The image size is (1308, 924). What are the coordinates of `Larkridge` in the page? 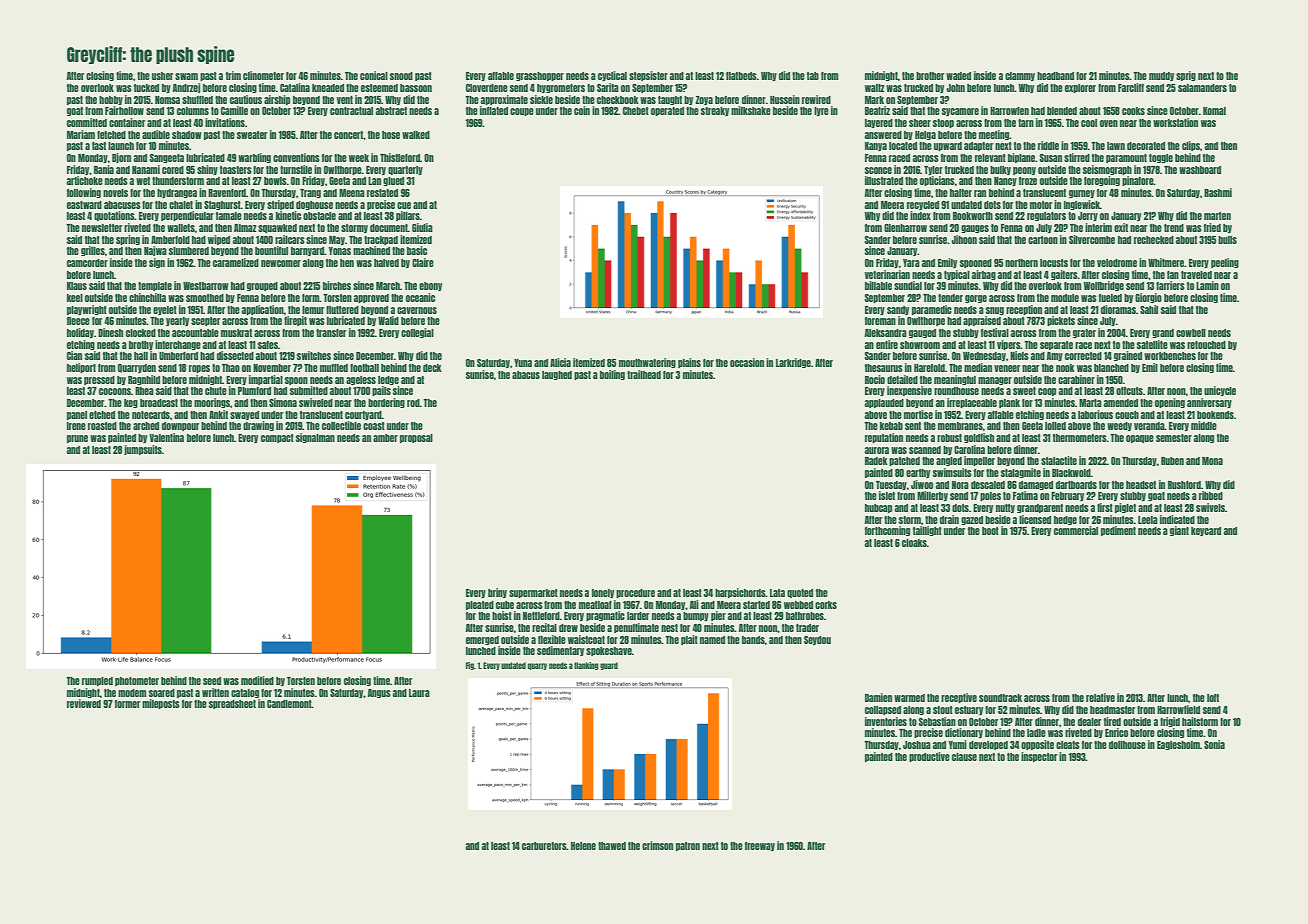 It's located at (793, 363).
